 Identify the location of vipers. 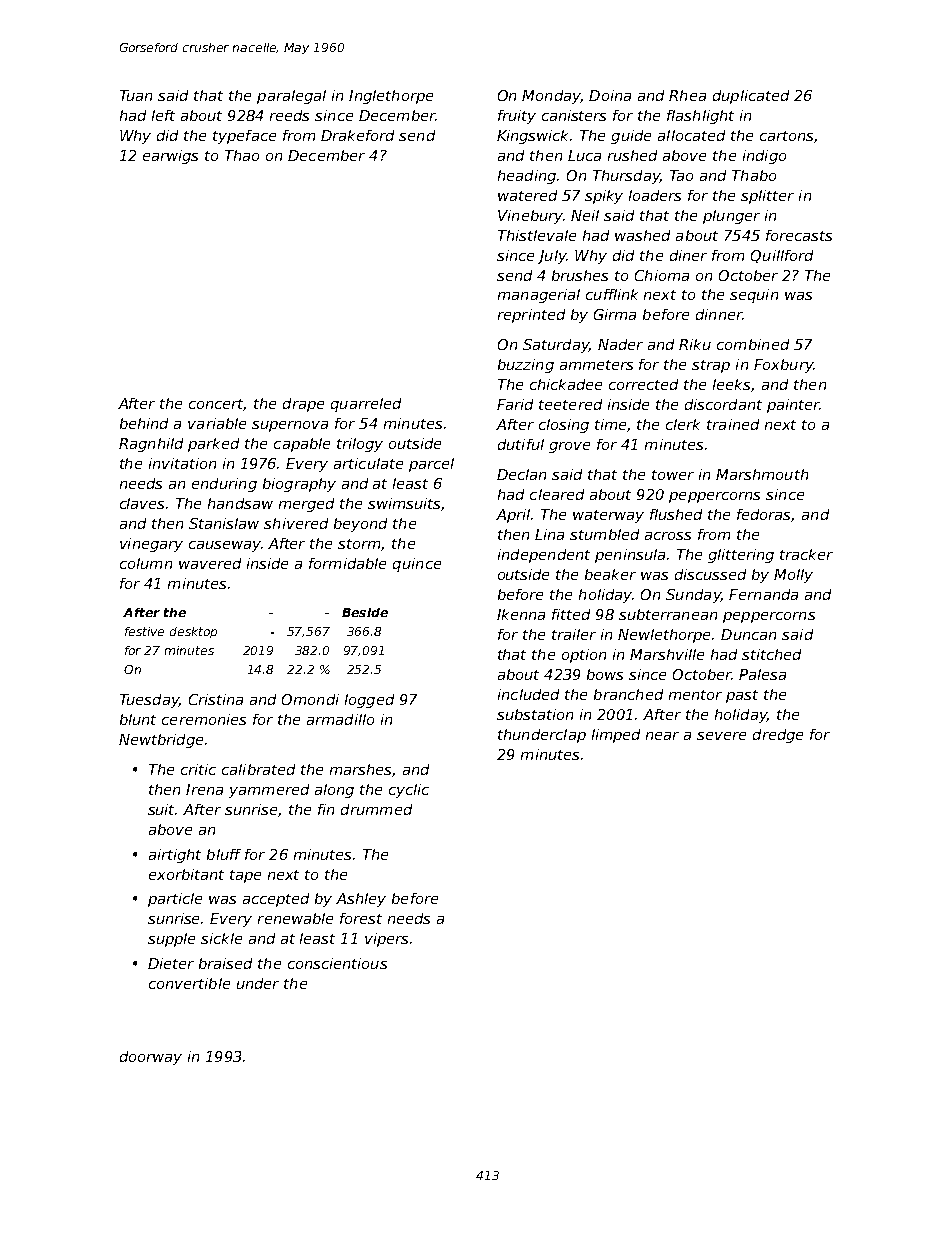
(386, 940).
